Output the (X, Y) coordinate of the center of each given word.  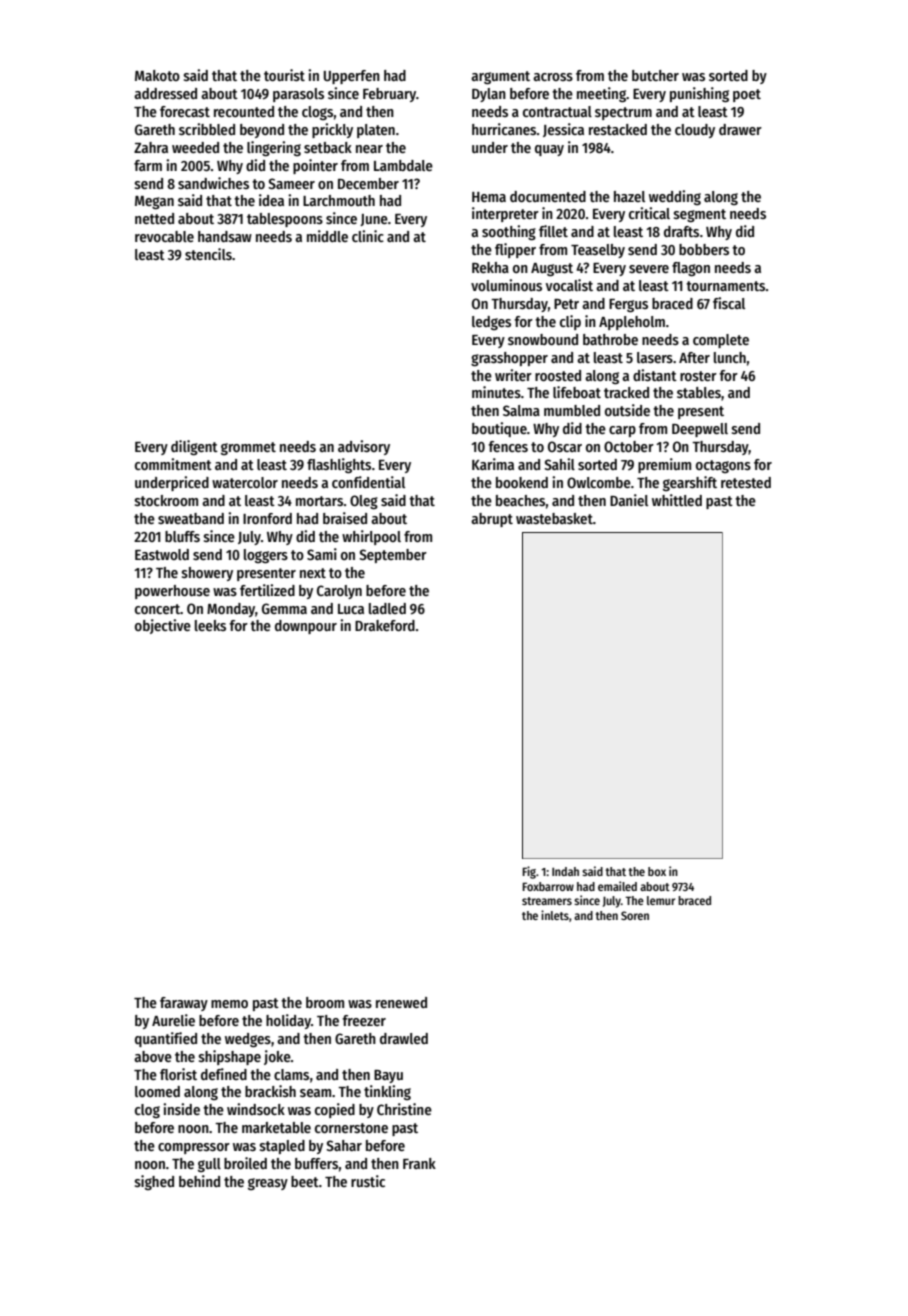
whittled (677, 500)
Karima (493, 464)
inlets (555, 915)
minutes (496, 392)
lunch (730, 357)
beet (305, 1181)
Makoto (157, 75)
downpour (306, 627)
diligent (194, 447)
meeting (601, 94)
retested (746, 482)
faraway (184, 1004)
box (657, 871)
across (553, 77)
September (393, 556)
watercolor (245, 482)
